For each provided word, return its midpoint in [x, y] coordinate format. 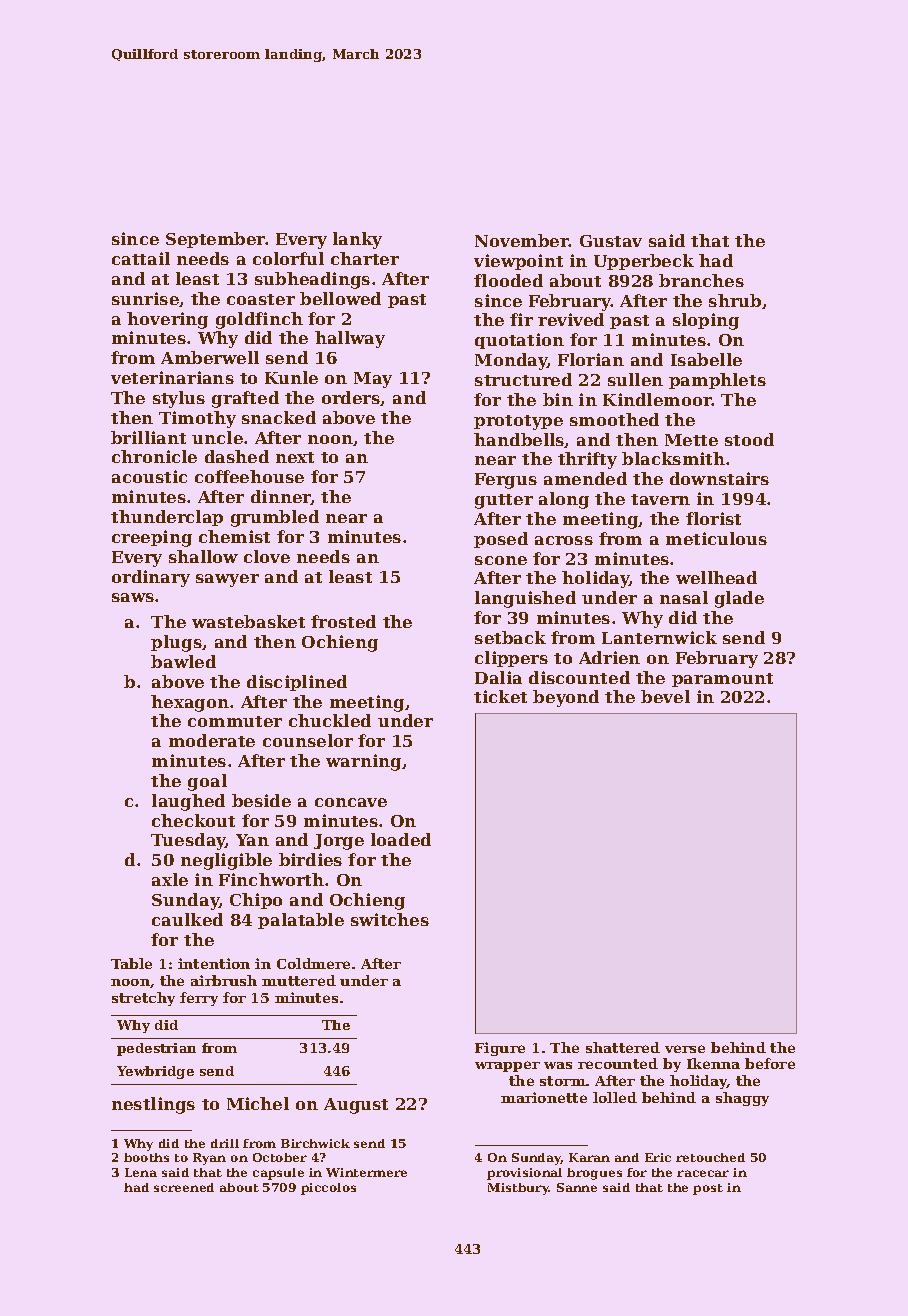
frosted [343, 621]
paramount [722, 680]
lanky [357, 240]
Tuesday [188, 841]
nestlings [153, 1105]
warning [363, 762]
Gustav [611, 241]
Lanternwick [659, 637]
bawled [183, 661]
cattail [141, 258]
